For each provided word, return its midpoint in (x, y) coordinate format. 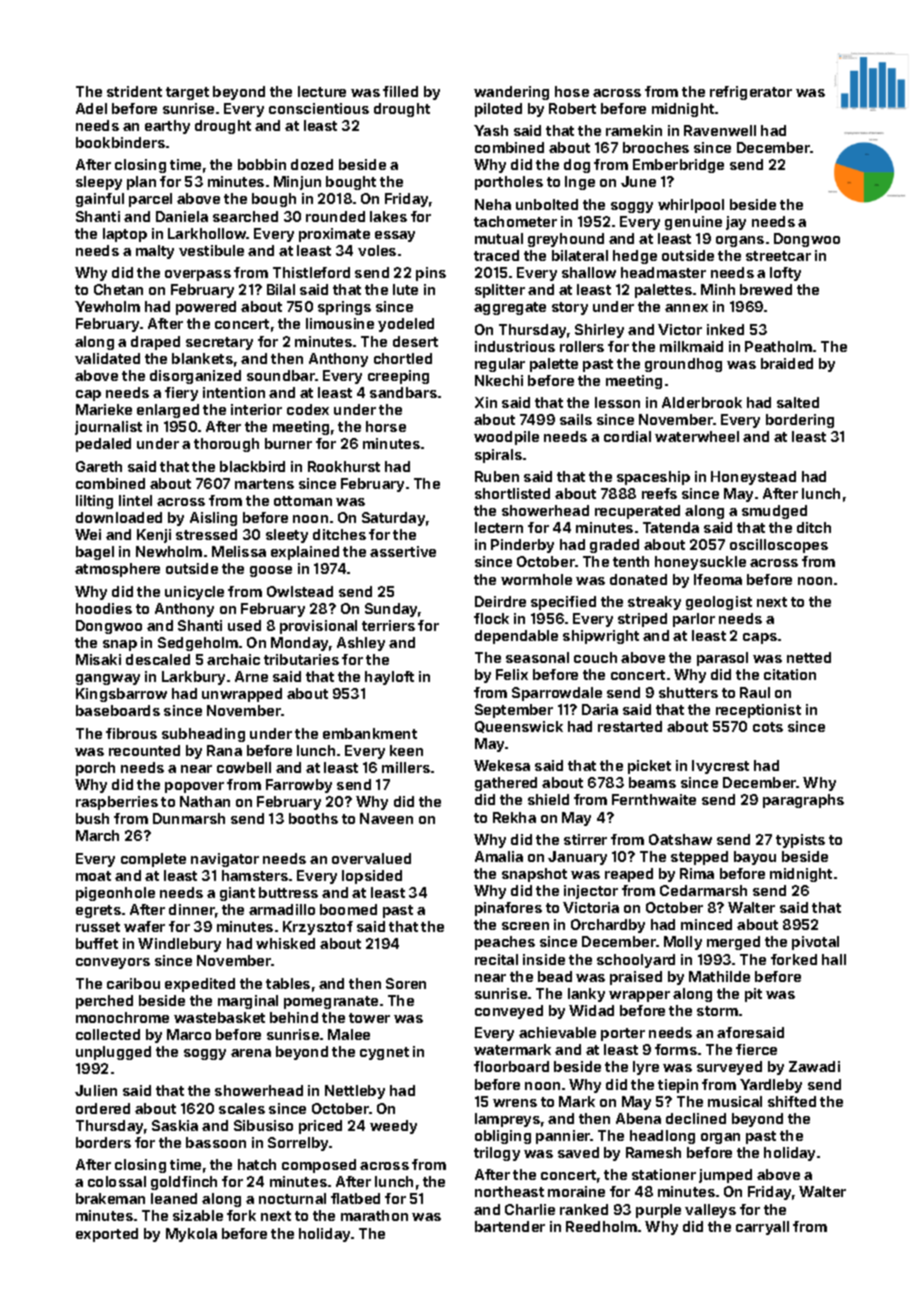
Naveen (386, 818)
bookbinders (120, 142)
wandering (511, 93)
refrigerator (751, 93)
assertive (403, 551)
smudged (774, 512)
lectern (499, 527)
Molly (683, 943)
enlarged (168, 411)
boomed (348, 909)
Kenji (154, 536)
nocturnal (292, 1198)
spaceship (653, 478)
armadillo (282, 909)
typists (800, 841)
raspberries (117, 803)
